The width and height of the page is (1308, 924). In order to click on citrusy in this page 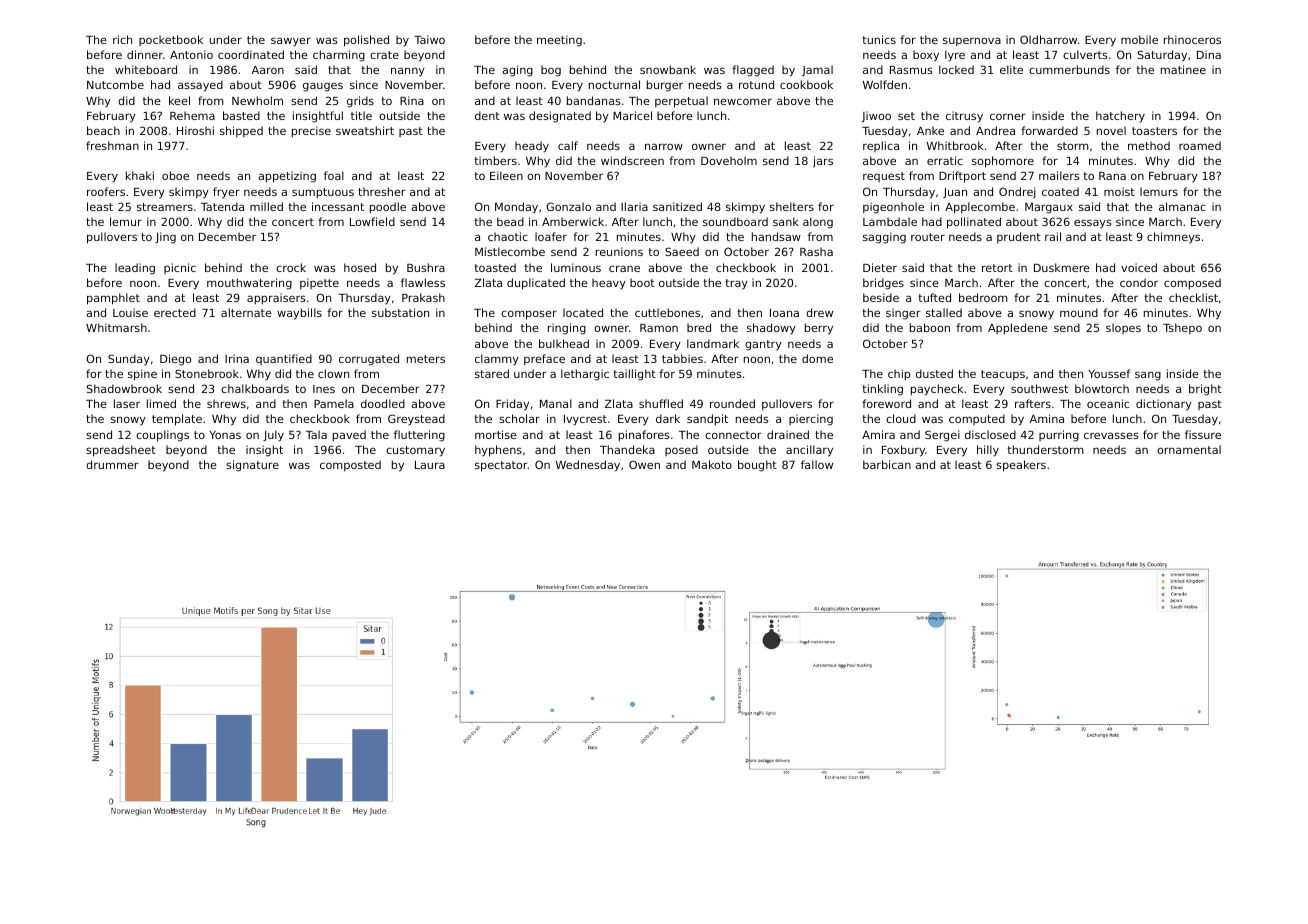, I will do `click(964, 117)`.
